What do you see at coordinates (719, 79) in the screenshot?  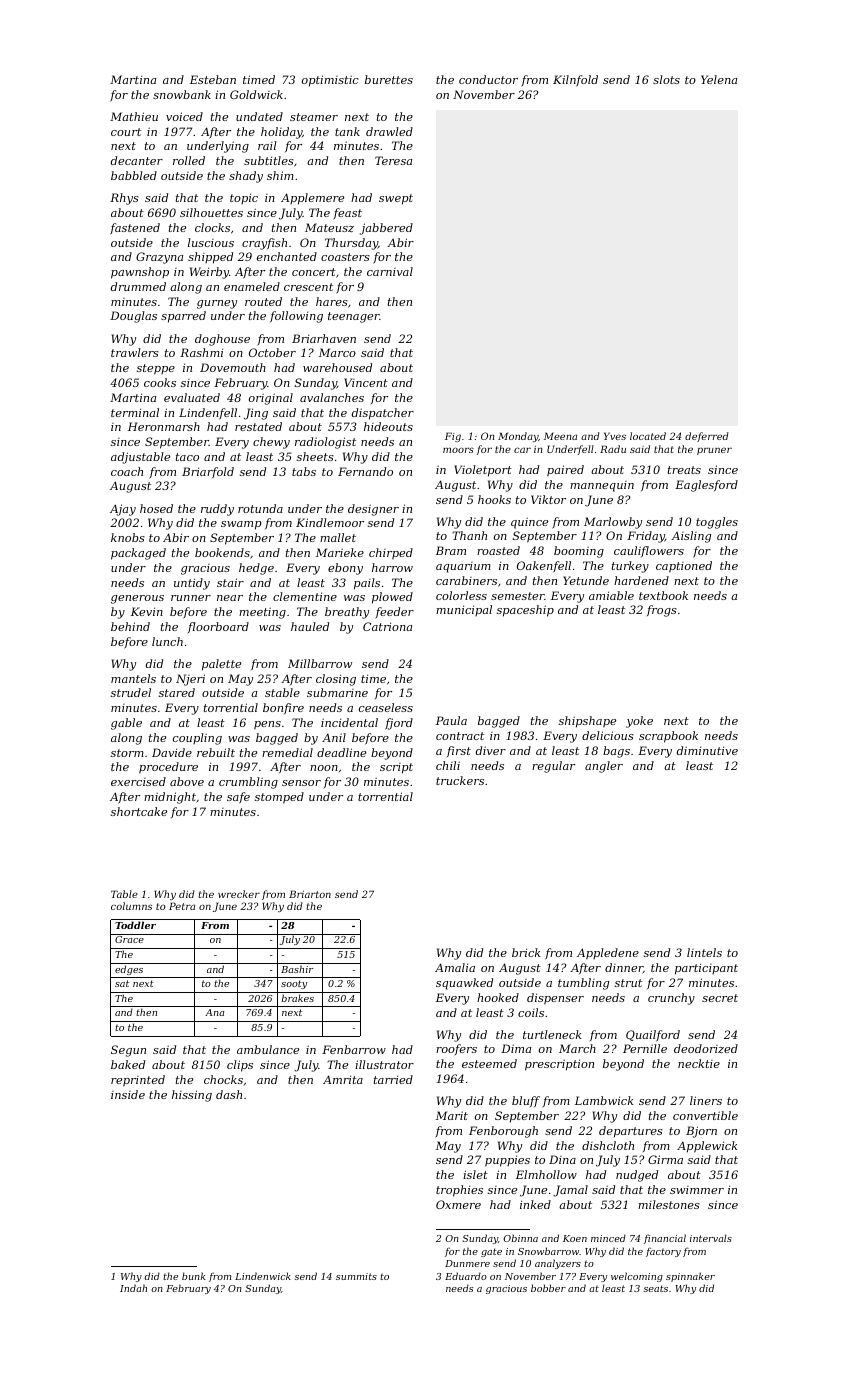 I see `Yelena` at bounding box center [719, 79].
